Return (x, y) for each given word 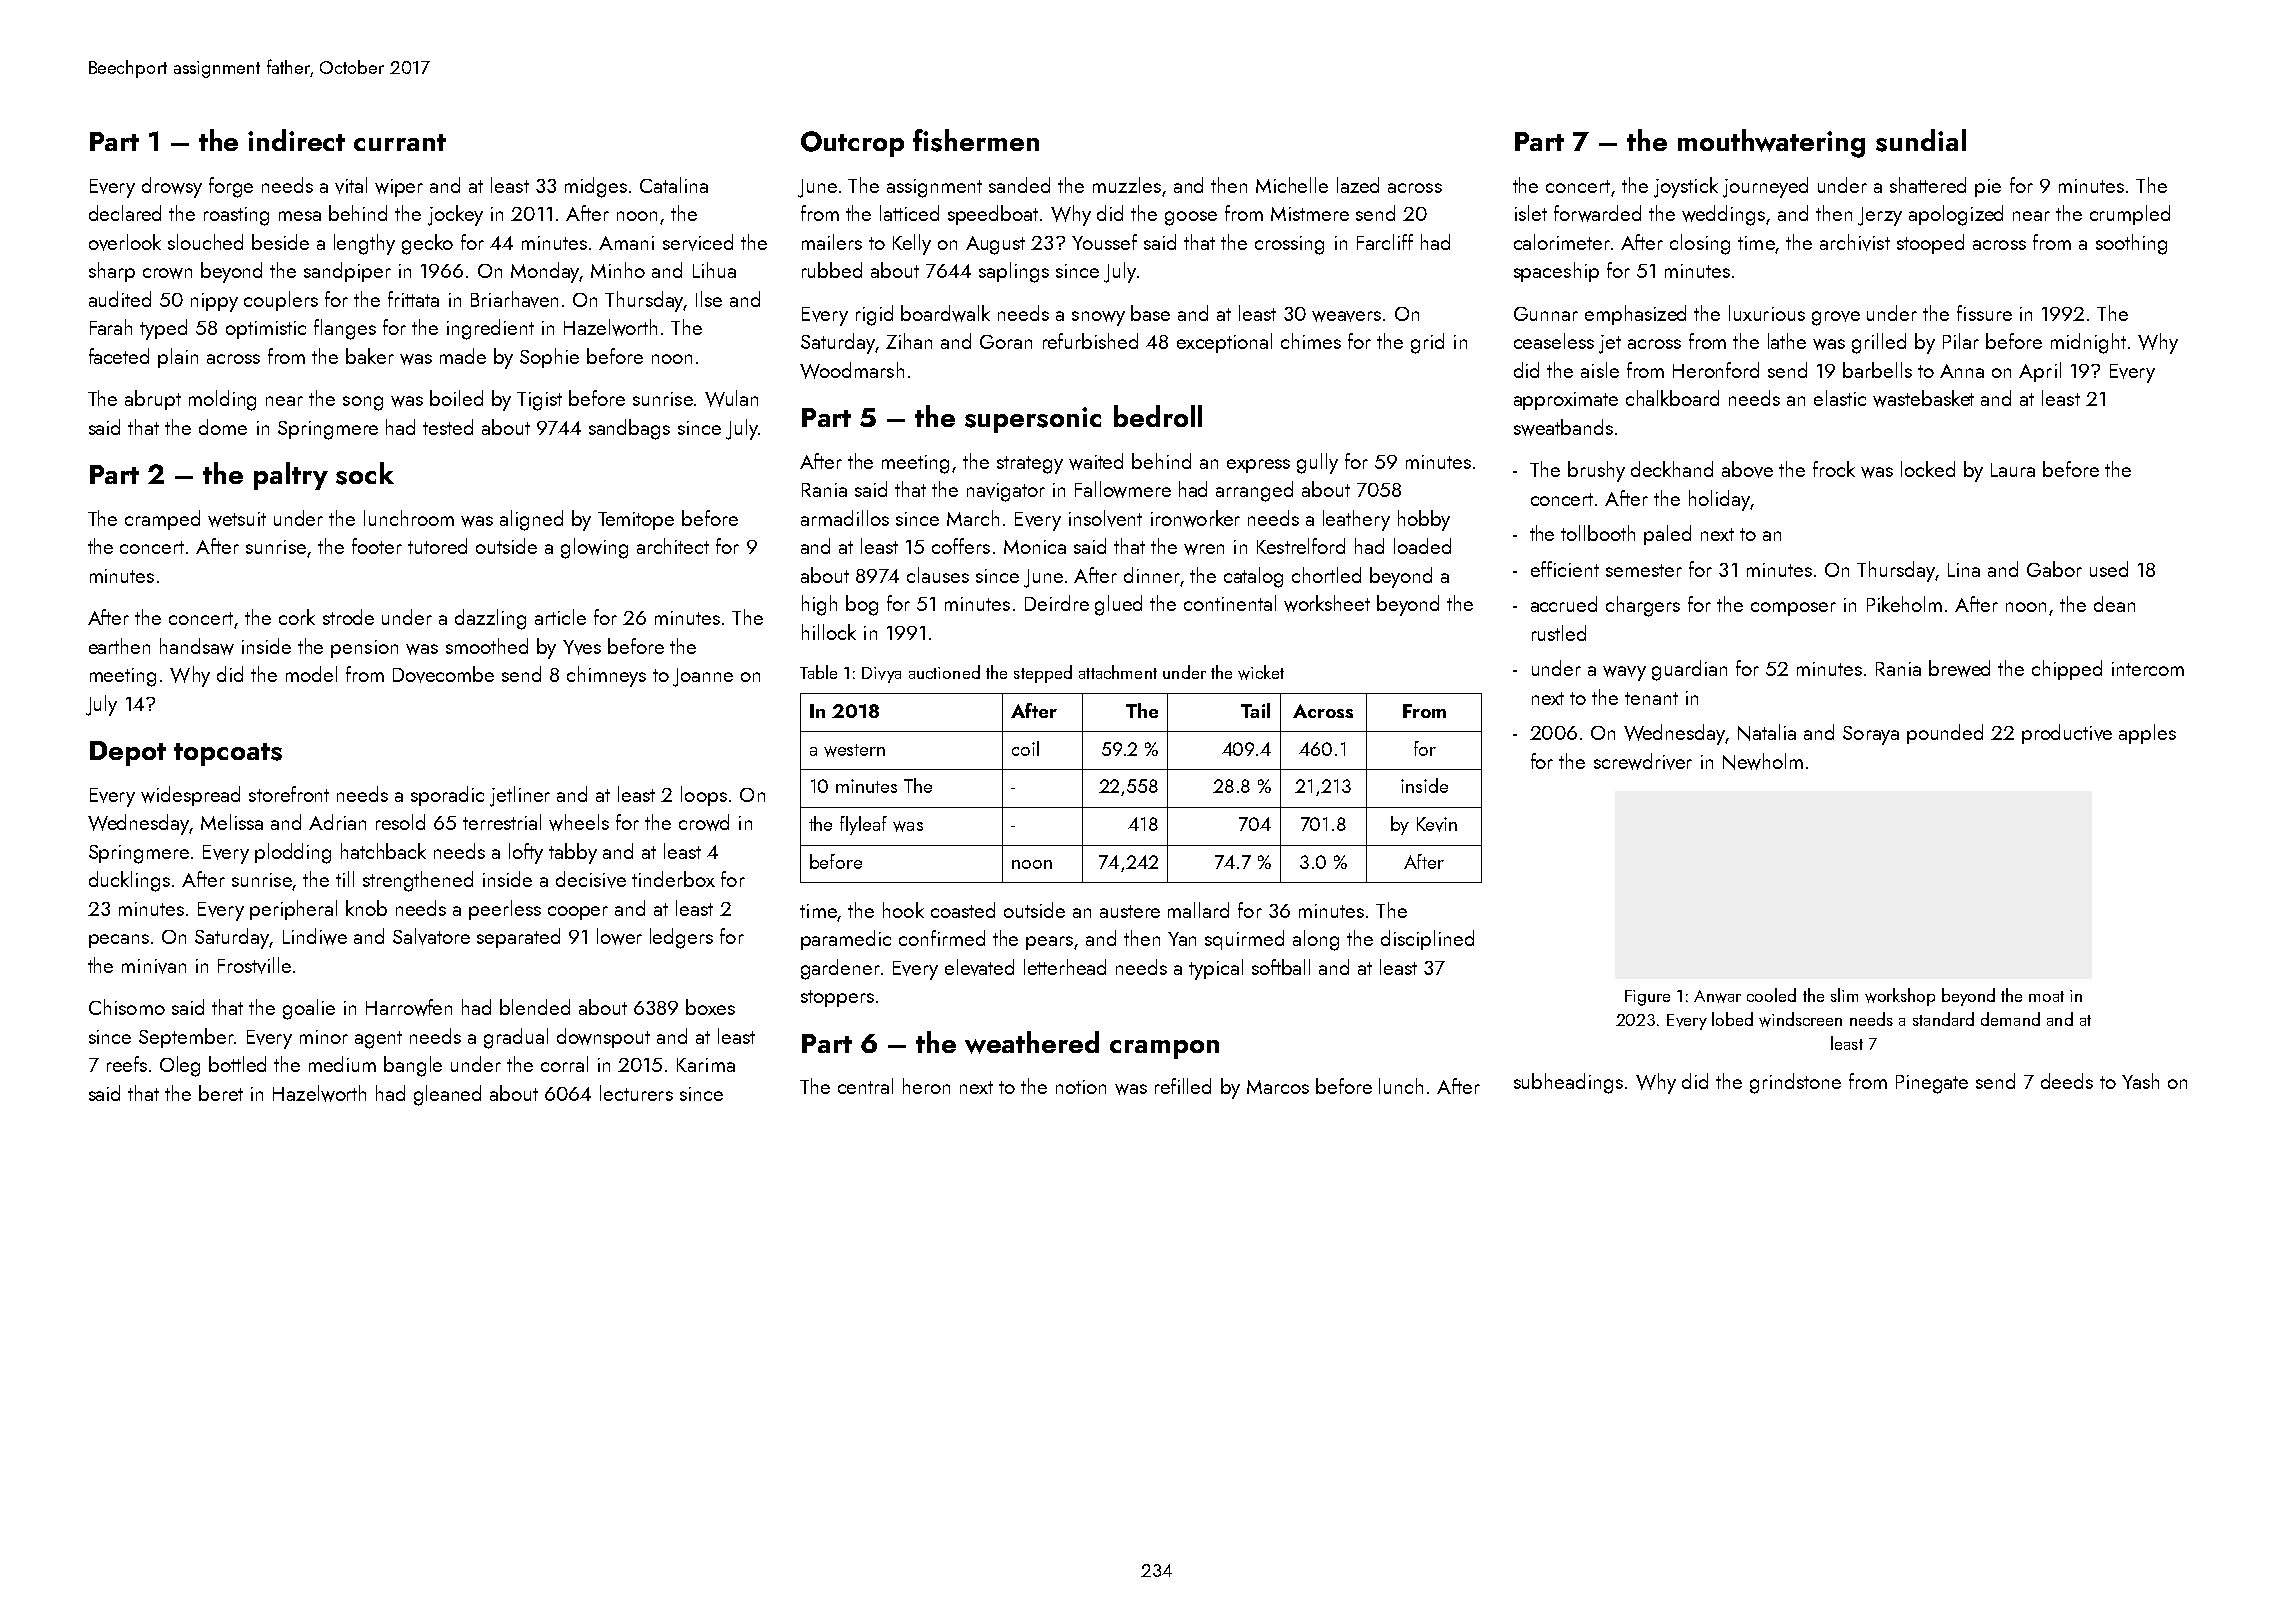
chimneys (606, 676)
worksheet (1327, 603)
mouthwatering (1771, 143)
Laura (2013, 470)
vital (351, 185)
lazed (1358, 185)
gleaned (447, 1095)
